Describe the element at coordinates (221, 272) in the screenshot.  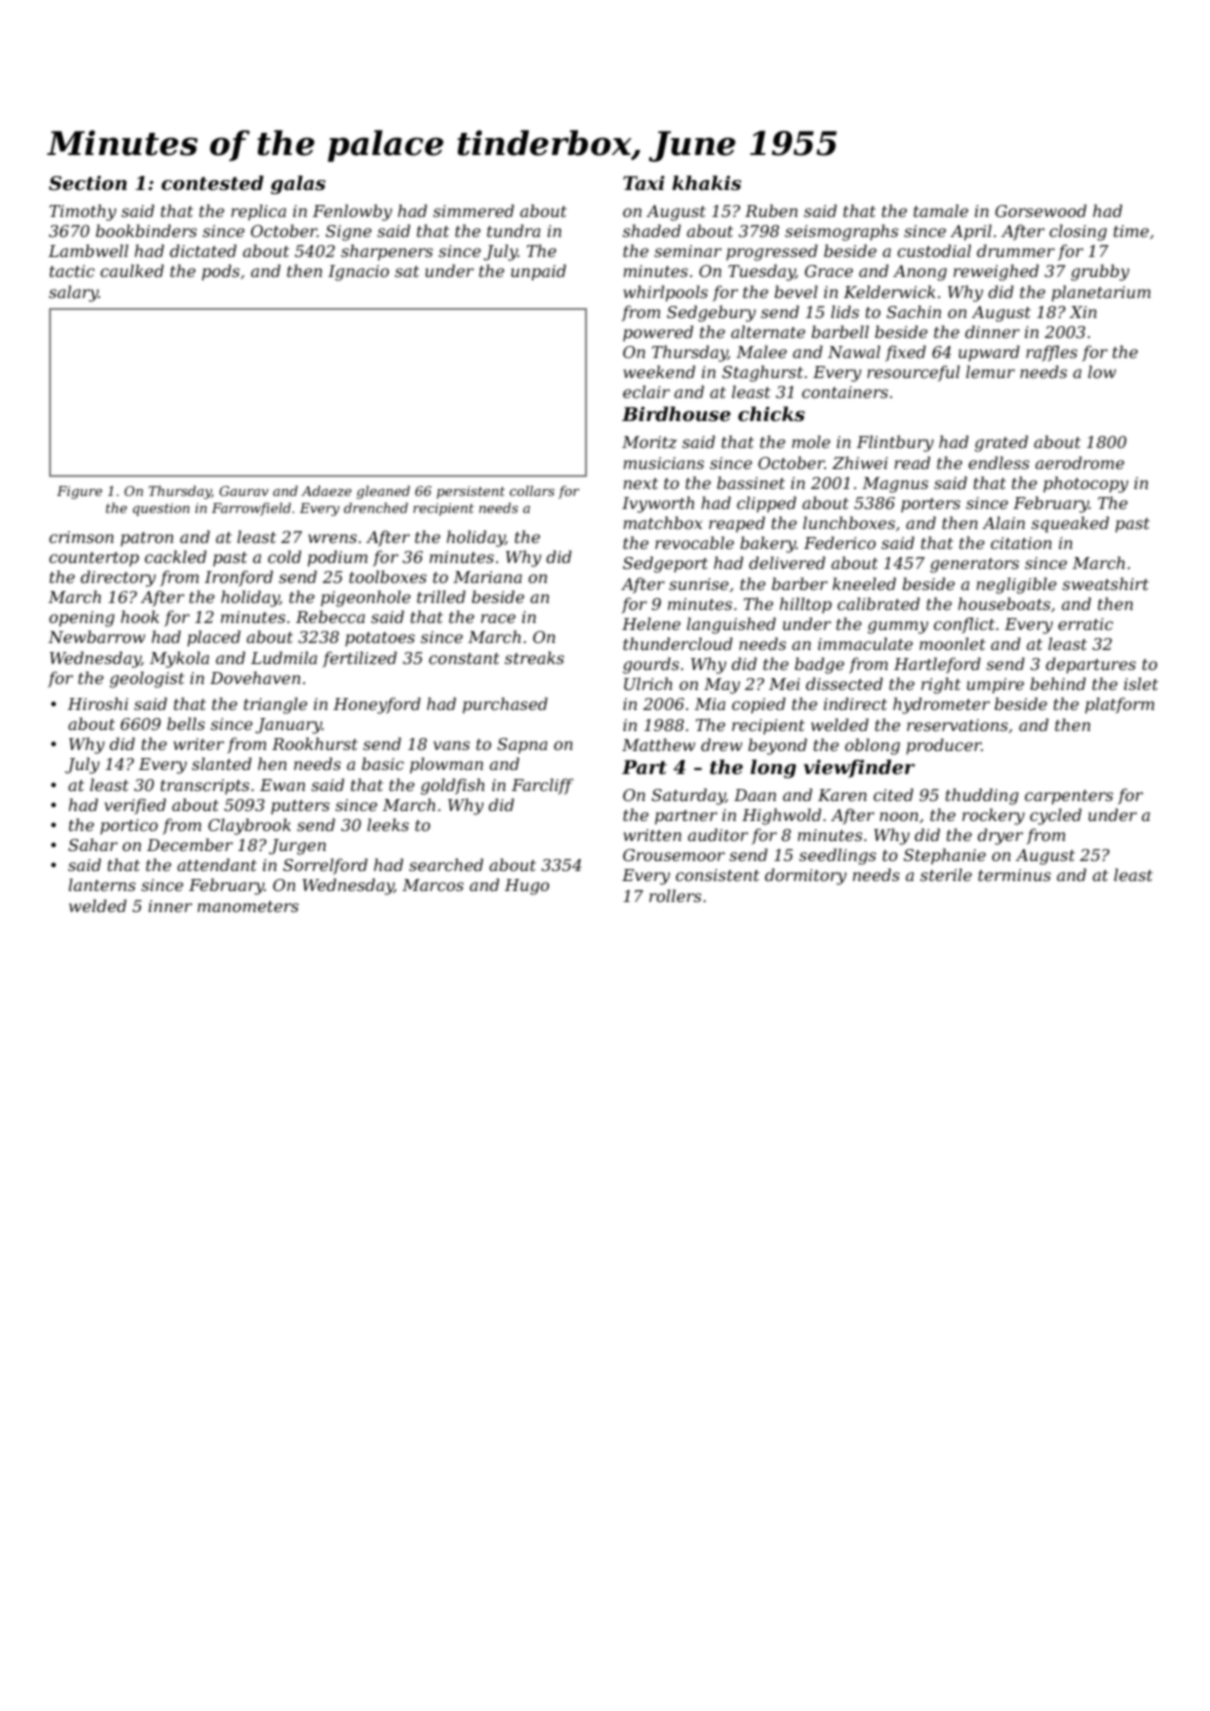
I see `pods` at that location.
